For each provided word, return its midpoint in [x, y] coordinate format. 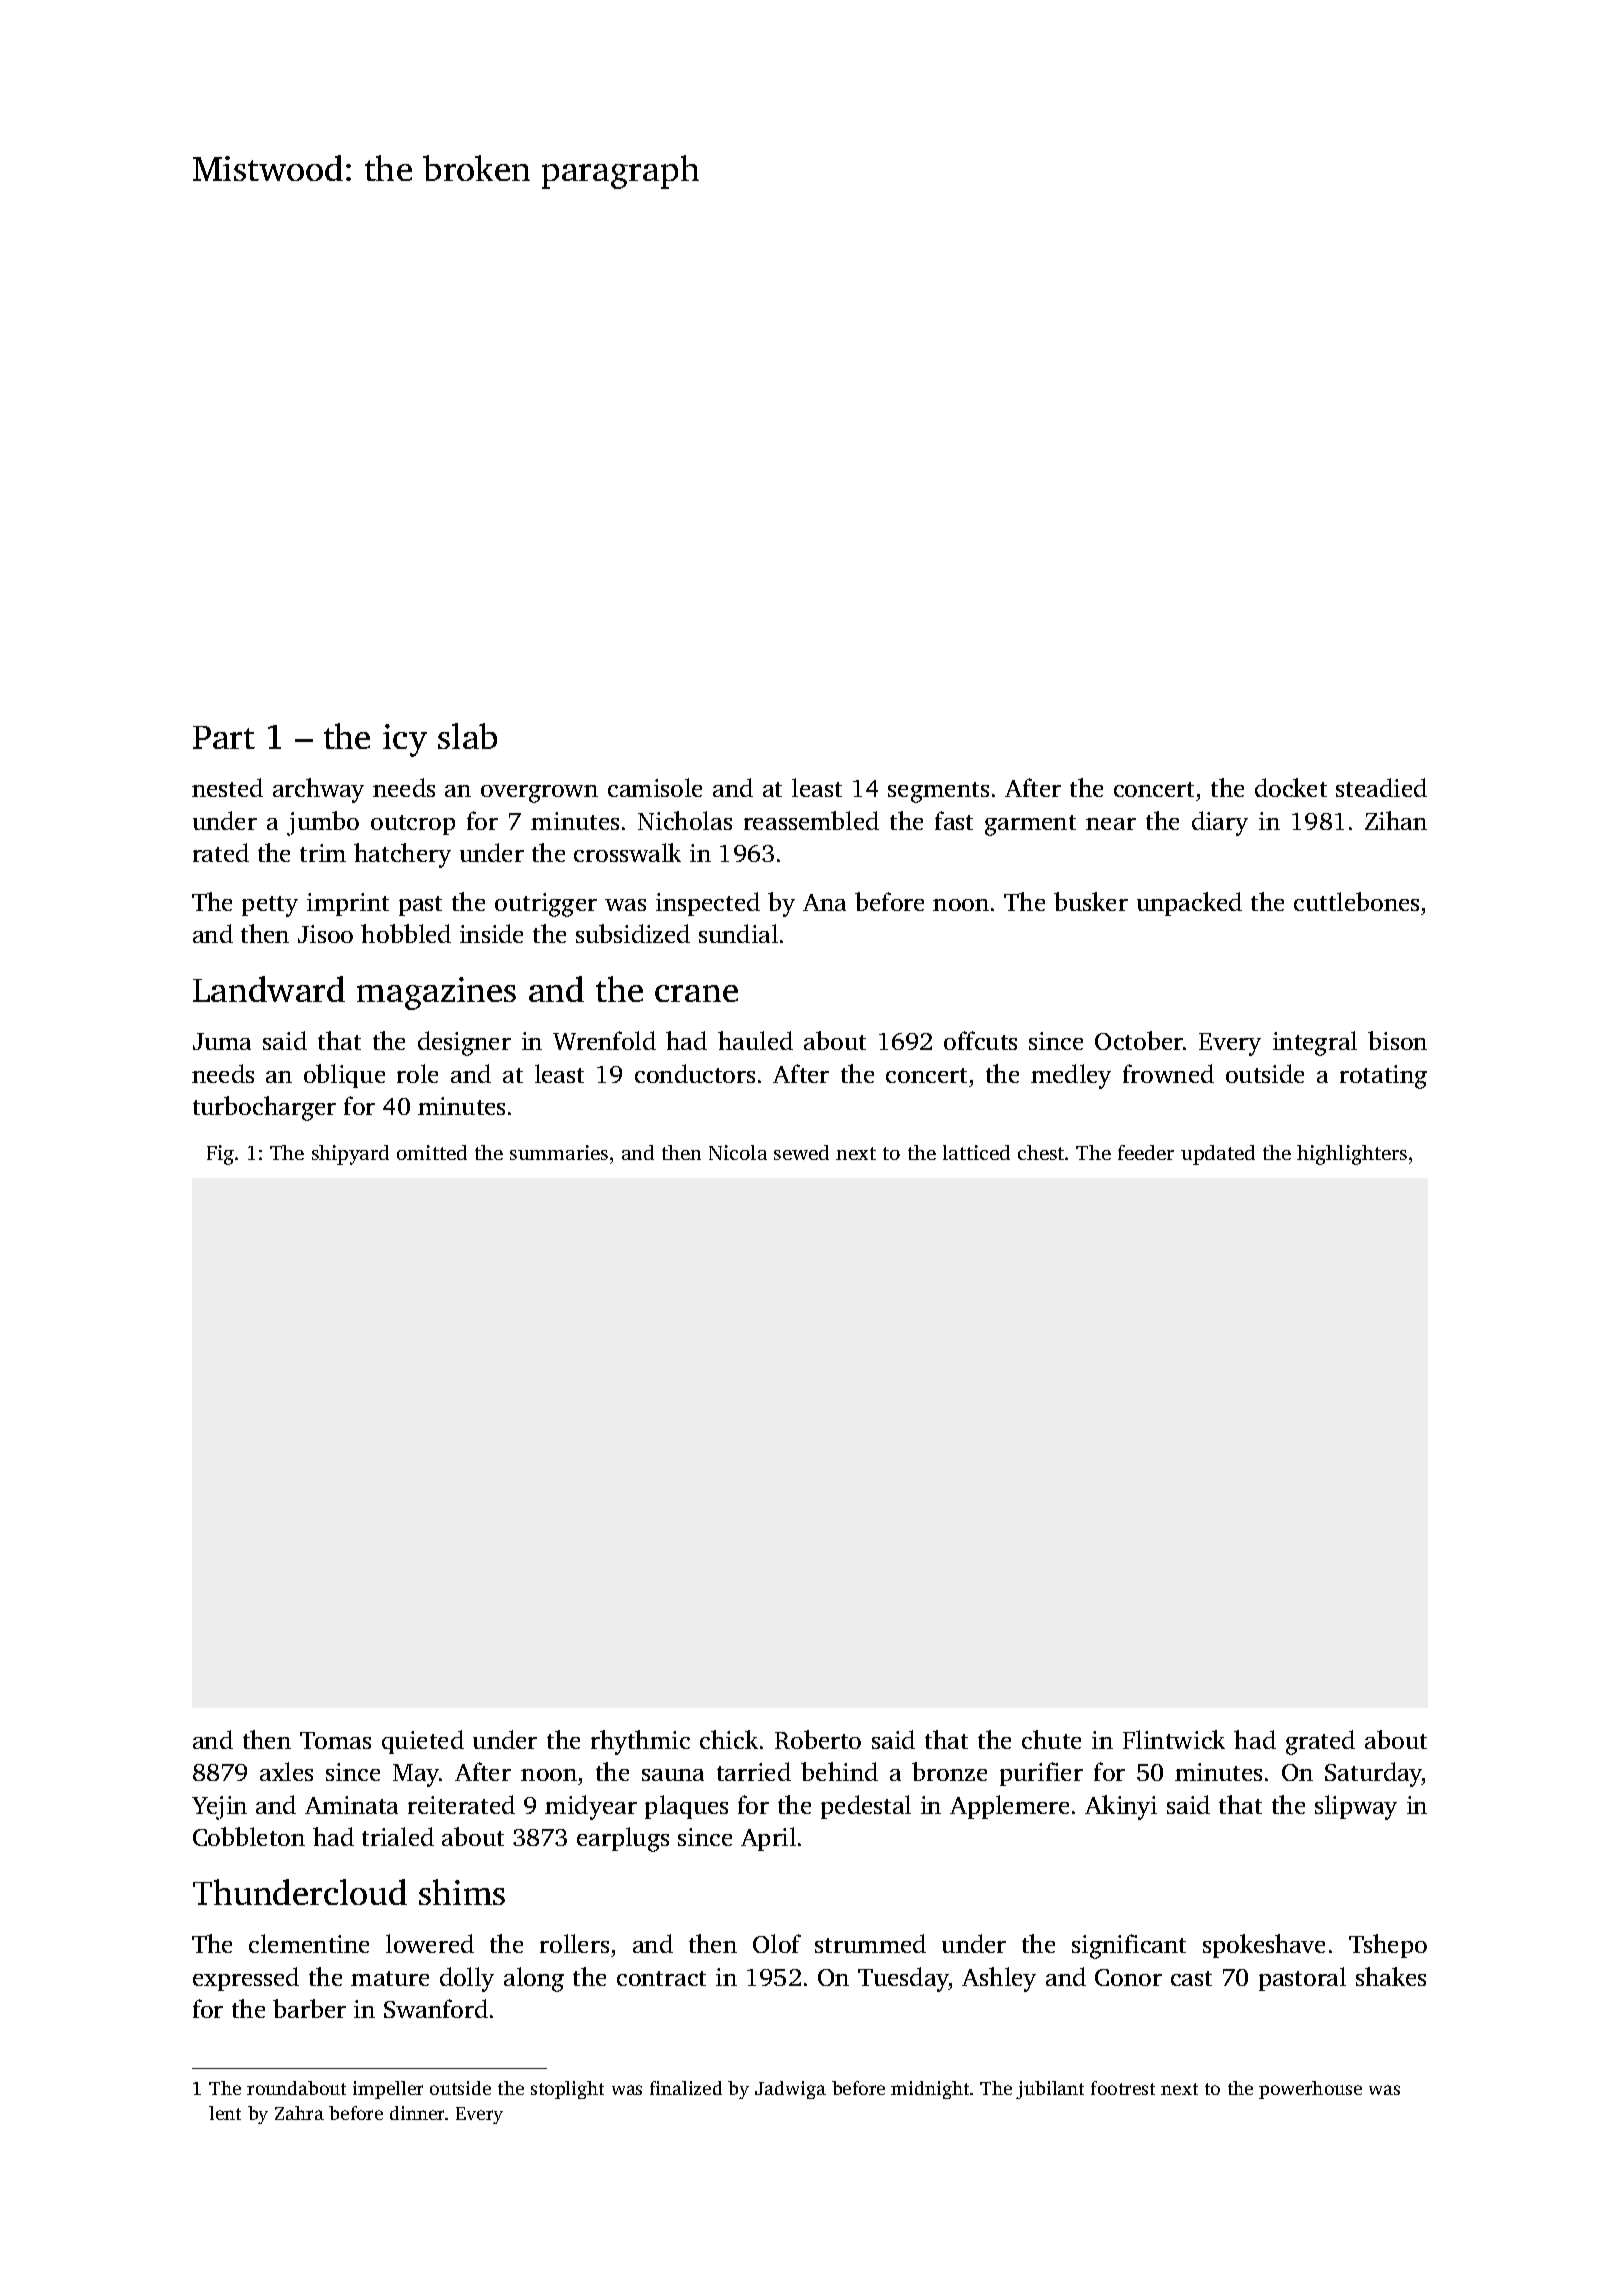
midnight [930, 2090]
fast [954, 820]
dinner [417, 2113]
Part [224, 737]
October [1139, 1040]
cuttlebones [1356, 901]
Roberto [818, 1739]
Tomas [335, 1740]
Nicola [738, 1152]
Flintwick [1174, 1739]
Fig [220, 1155]
